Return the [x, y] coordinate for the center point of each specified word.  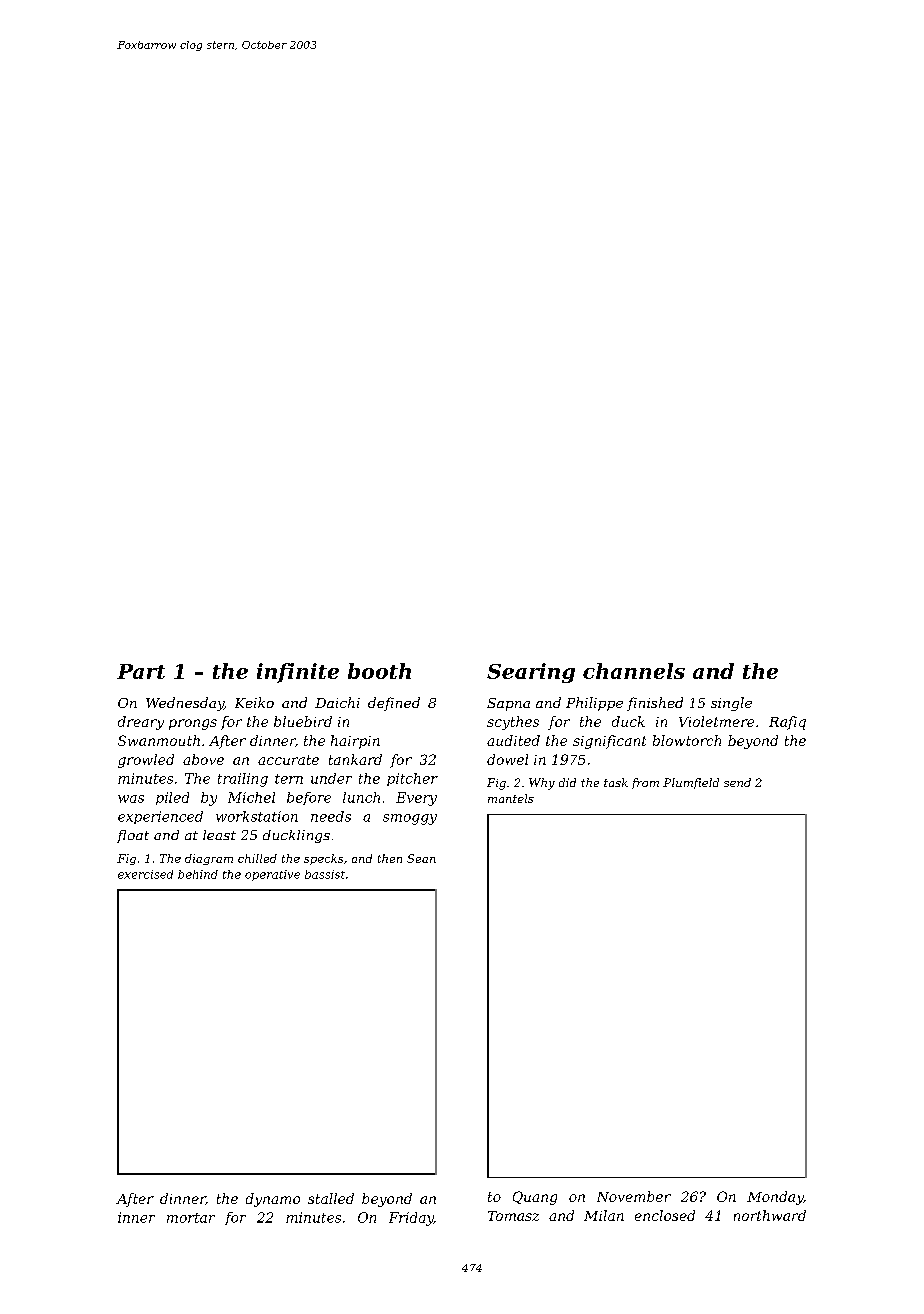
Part [141, 671]
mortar [191, 1218]
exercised [145, 874]
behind [198, 874]
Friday [411, 1219]
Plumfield [691, 783]
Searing [531, 673]
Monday [775, 1198]
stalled [331, 1198]
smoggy [410, 819]
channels [634, 671]
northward [770, 1215]
